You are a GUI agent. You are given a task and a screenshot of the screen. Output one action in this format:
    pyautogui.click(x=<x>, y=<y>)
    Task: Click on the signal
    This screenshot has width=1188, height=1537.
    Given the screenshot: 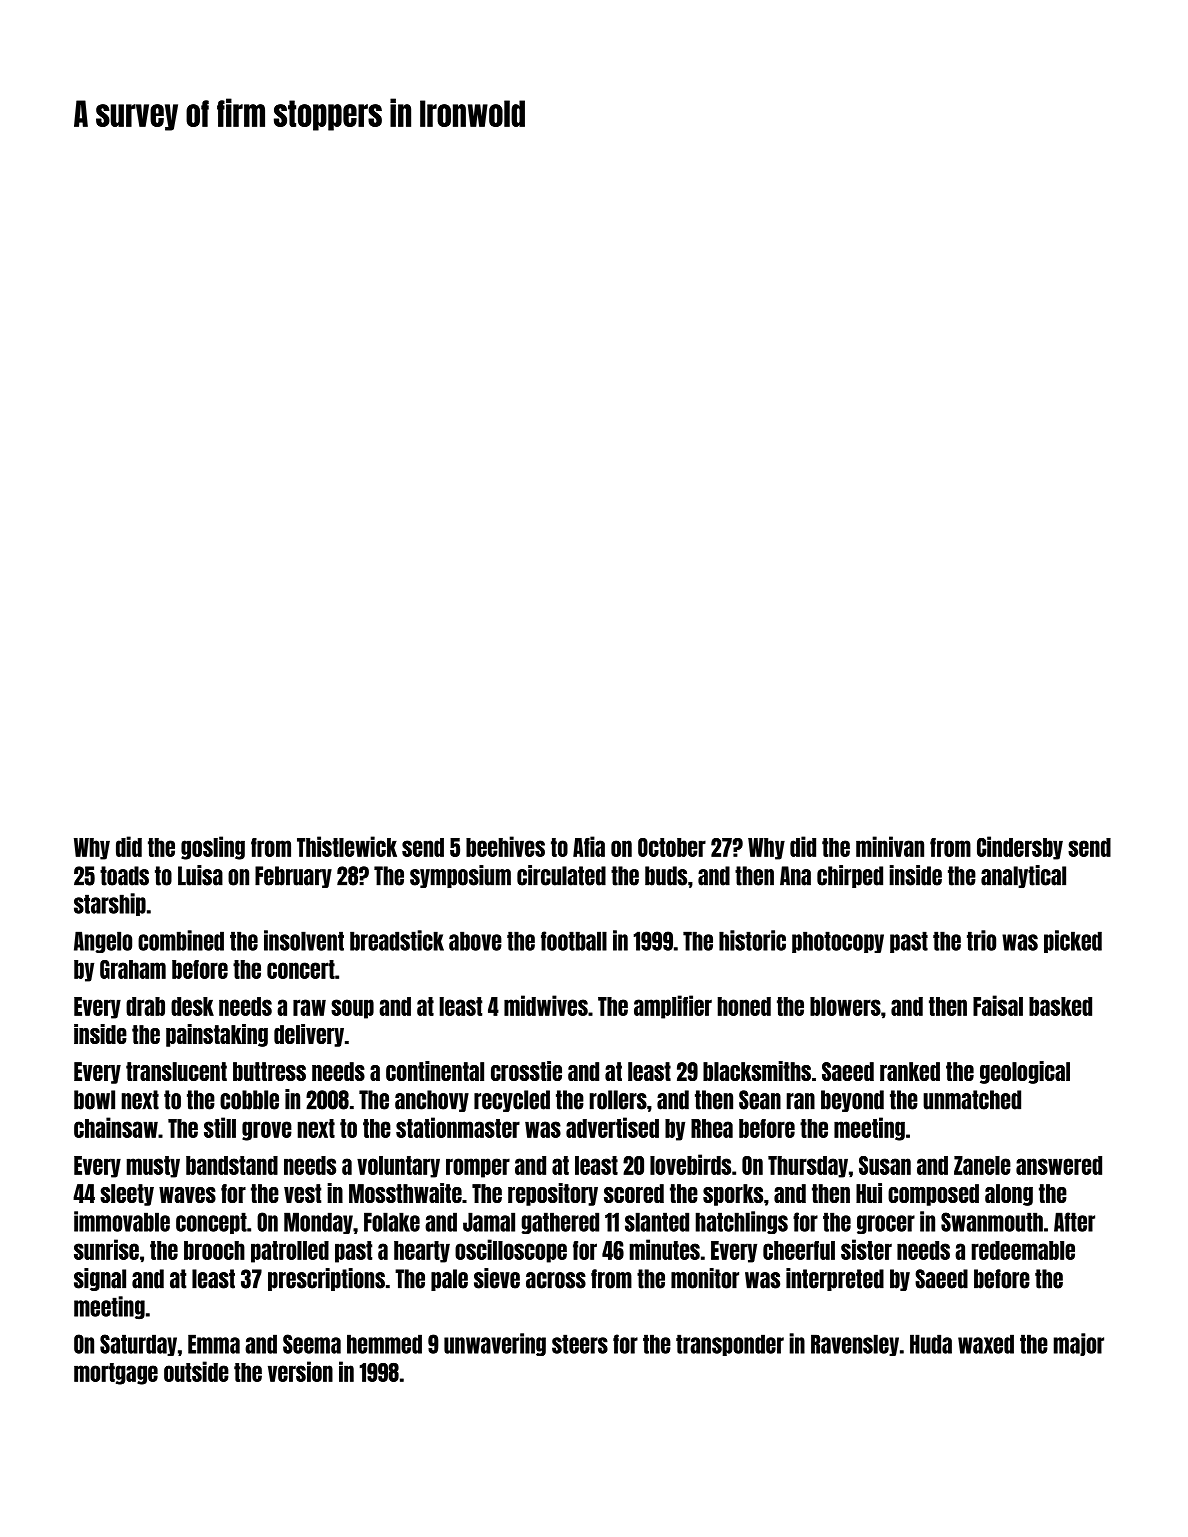 What is the action you would take?
    pyautogui.click(x=100, y=1279)
